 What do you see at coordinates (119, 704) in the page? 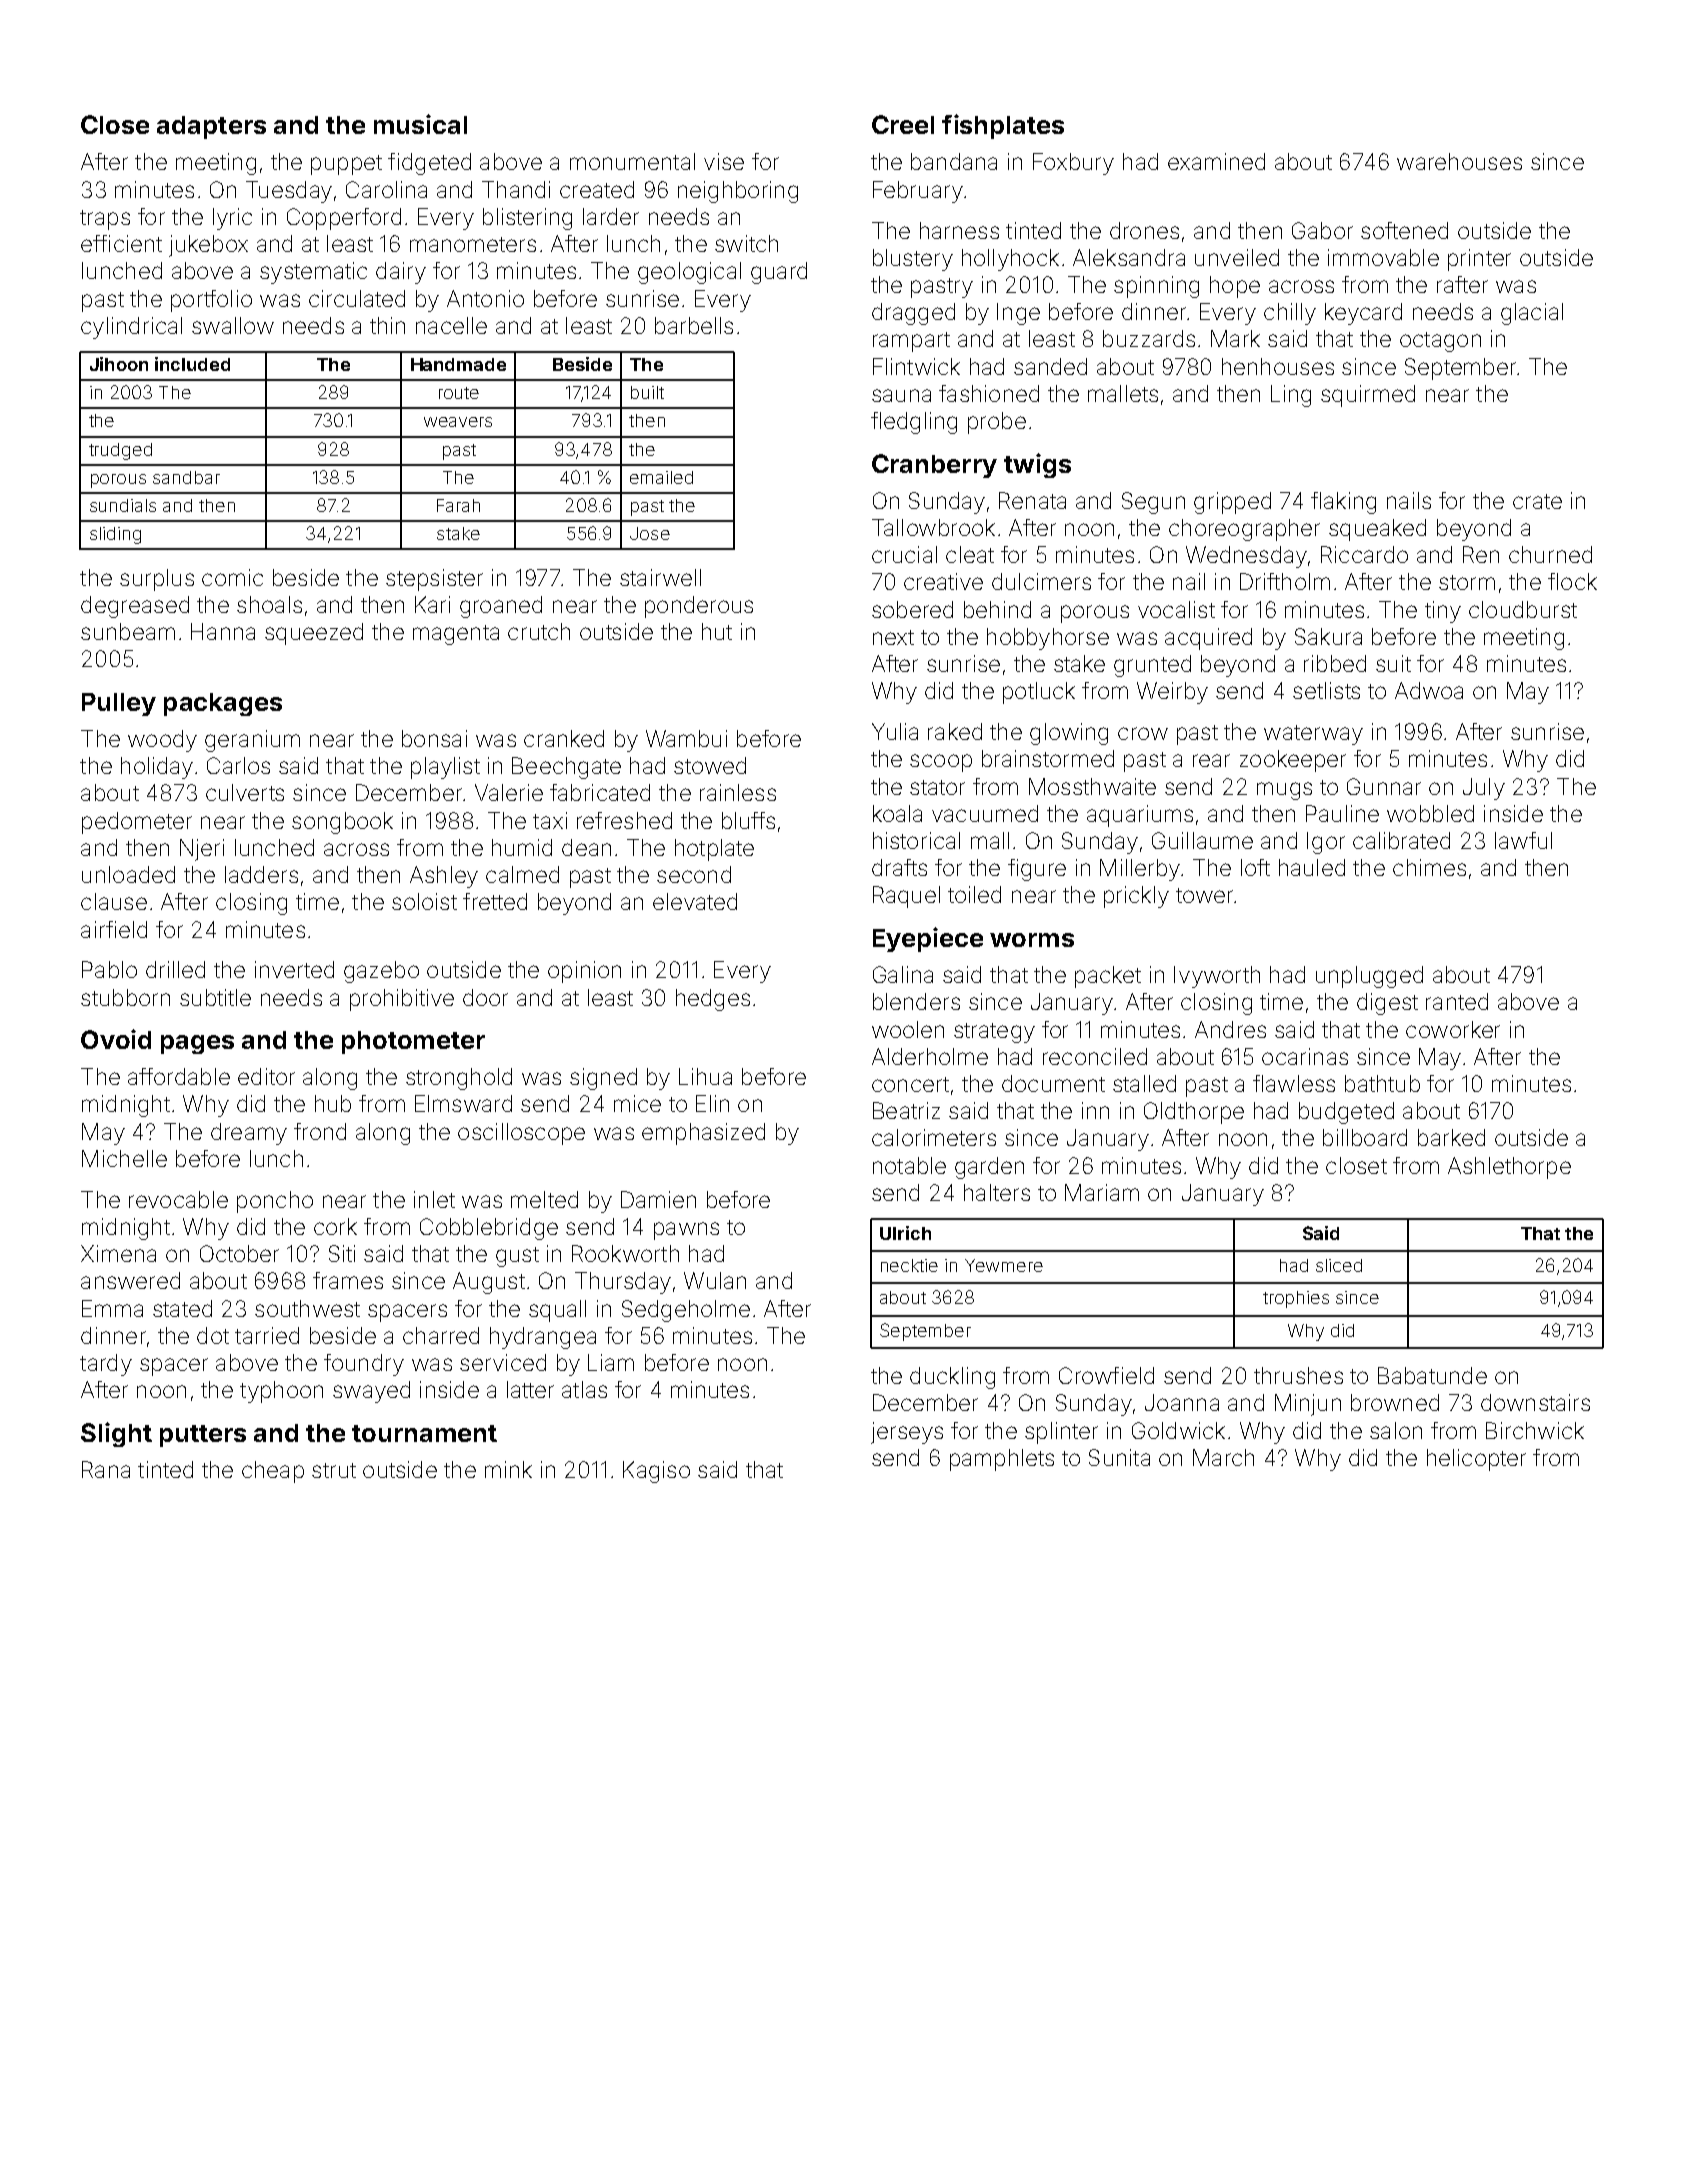
I see `Pulley` at bounding box center [119, 704].
